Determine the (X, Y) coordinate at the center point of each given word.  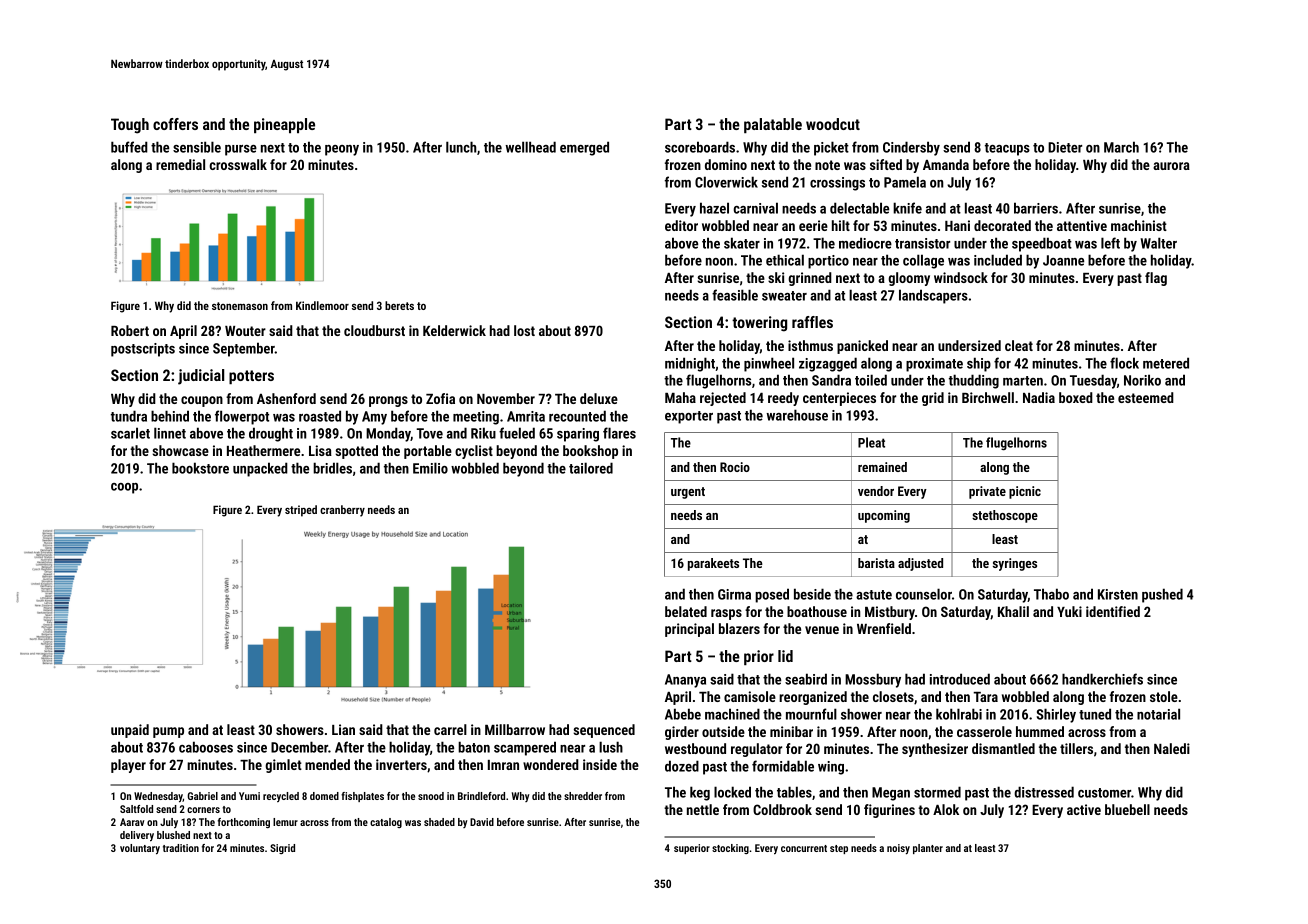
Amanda (946, 164)
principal (689, 630)
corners (203, 810)
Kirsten (1118, 594)
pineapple (284, 125)
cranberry (342, 511)
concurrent (804, 848)
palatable (773, 125)
